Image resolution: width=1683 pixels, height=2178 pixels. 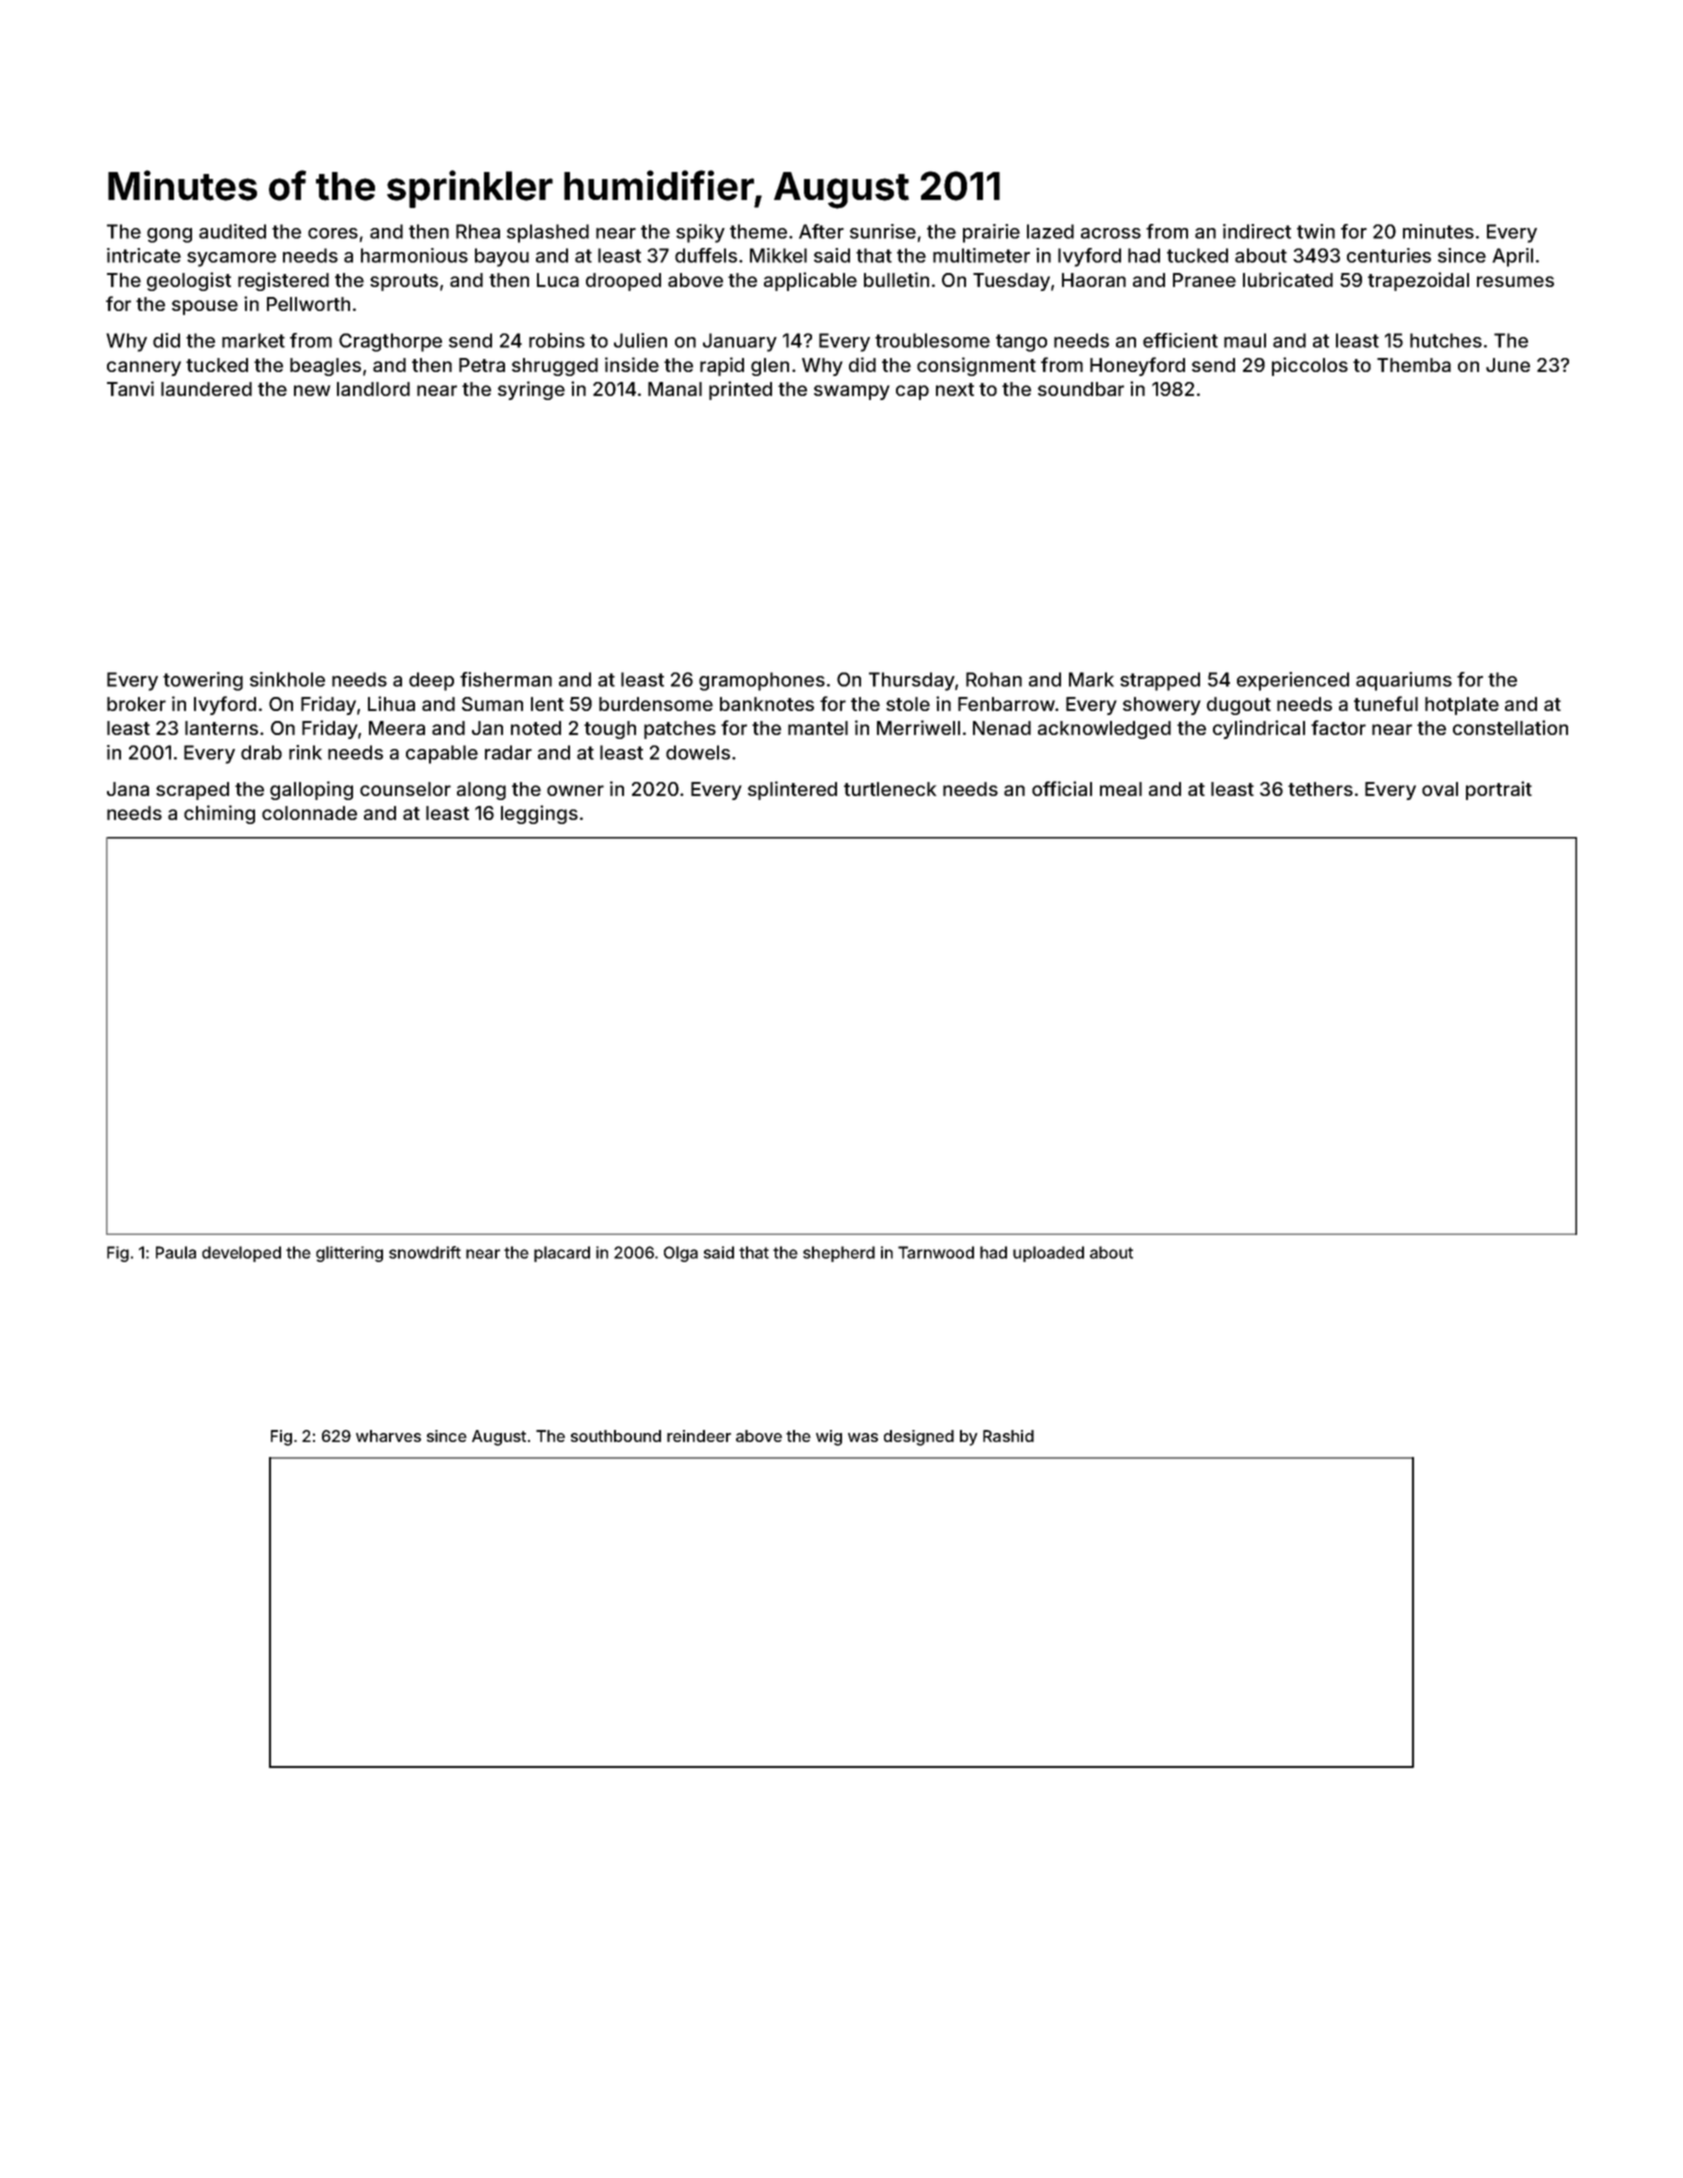 What do you see at coordinates (1440, 789) in the screenshot?
I see `oval` at bounding box center [1440, 789].
